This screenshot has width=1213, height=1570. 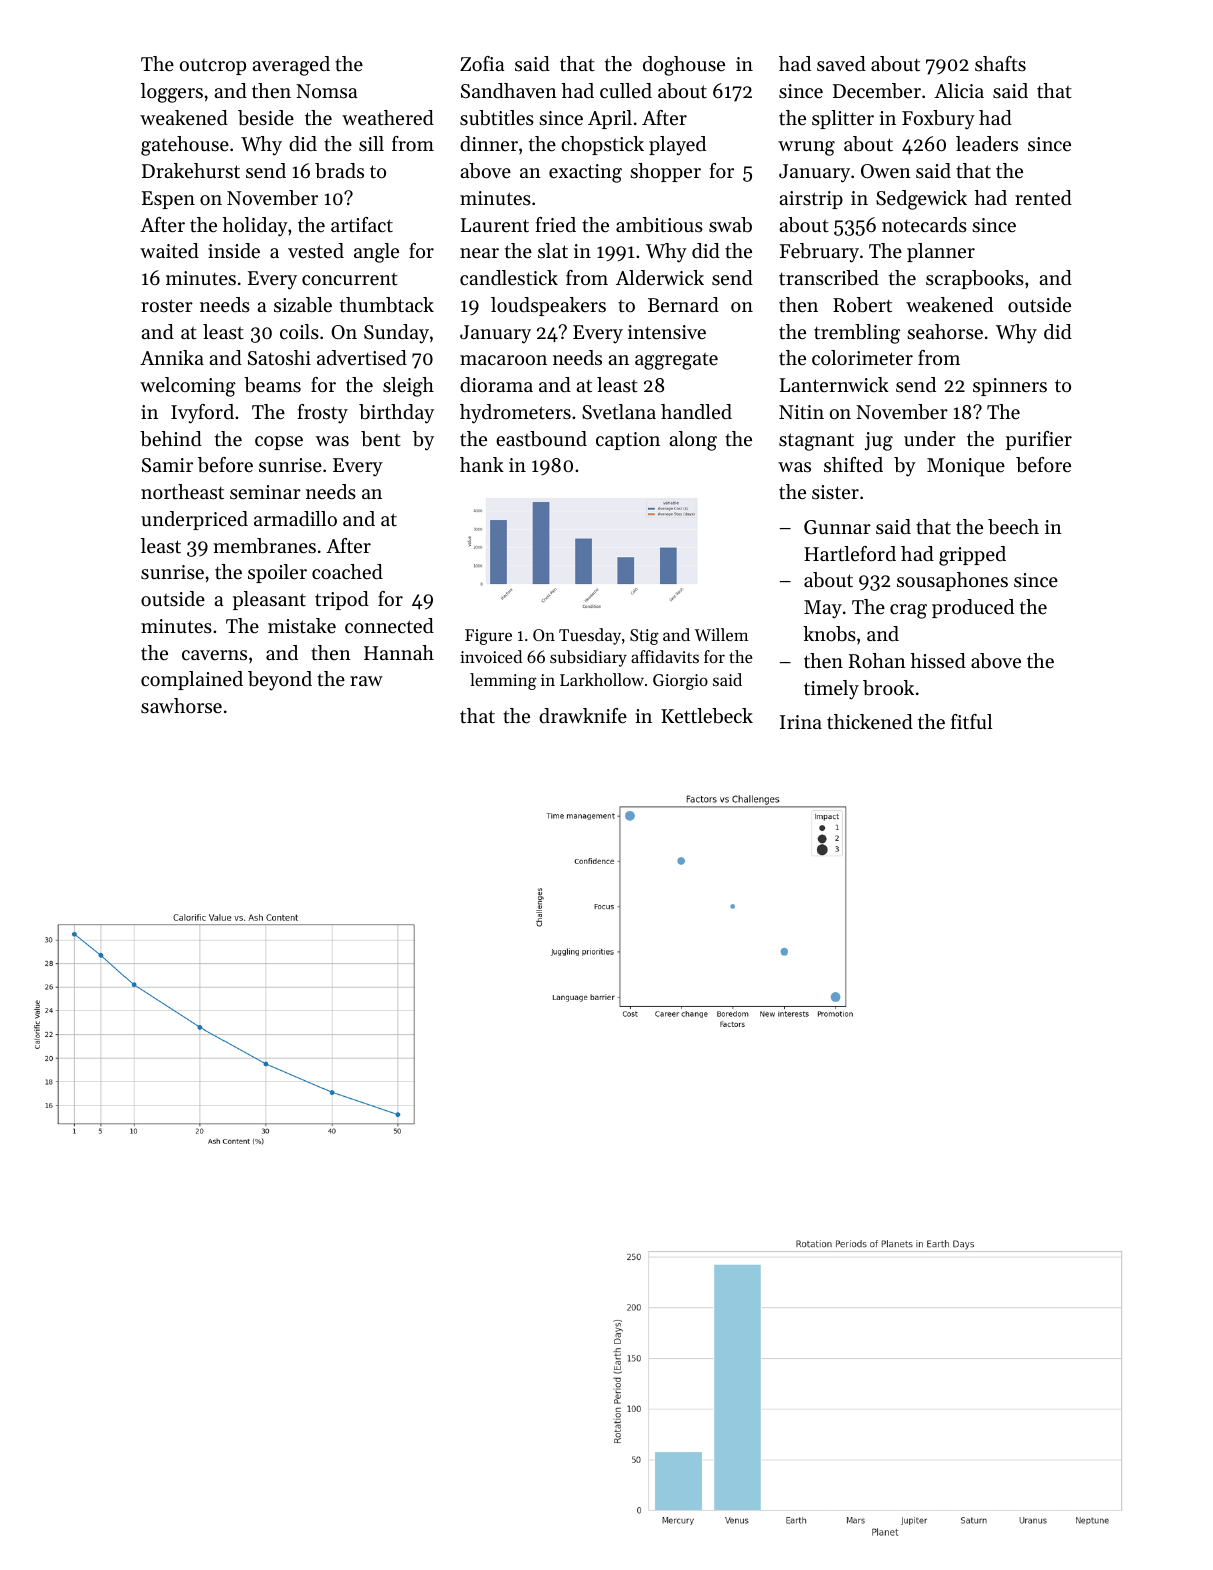 I want to click on welcoming, so click(x=188, y=387).
